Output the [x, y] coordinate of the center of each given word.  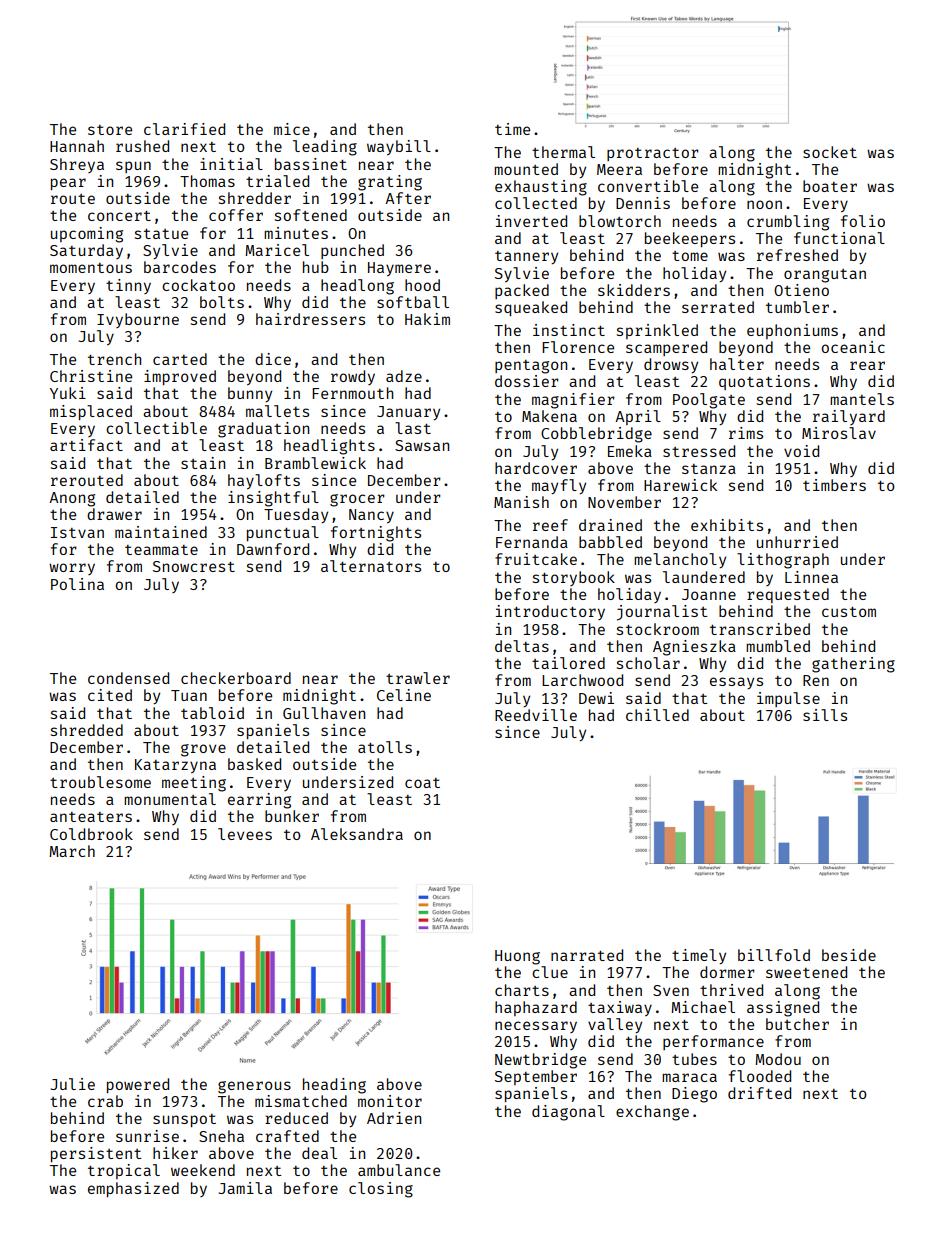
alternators [371, 566]
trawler [418, 678]
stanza [709, 469]
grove [203, 750]
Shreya [77, 165]
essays [736, 683]
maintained [161, 532]
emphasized [133, 1189]
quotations [764, 382]
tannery [526, 257]
